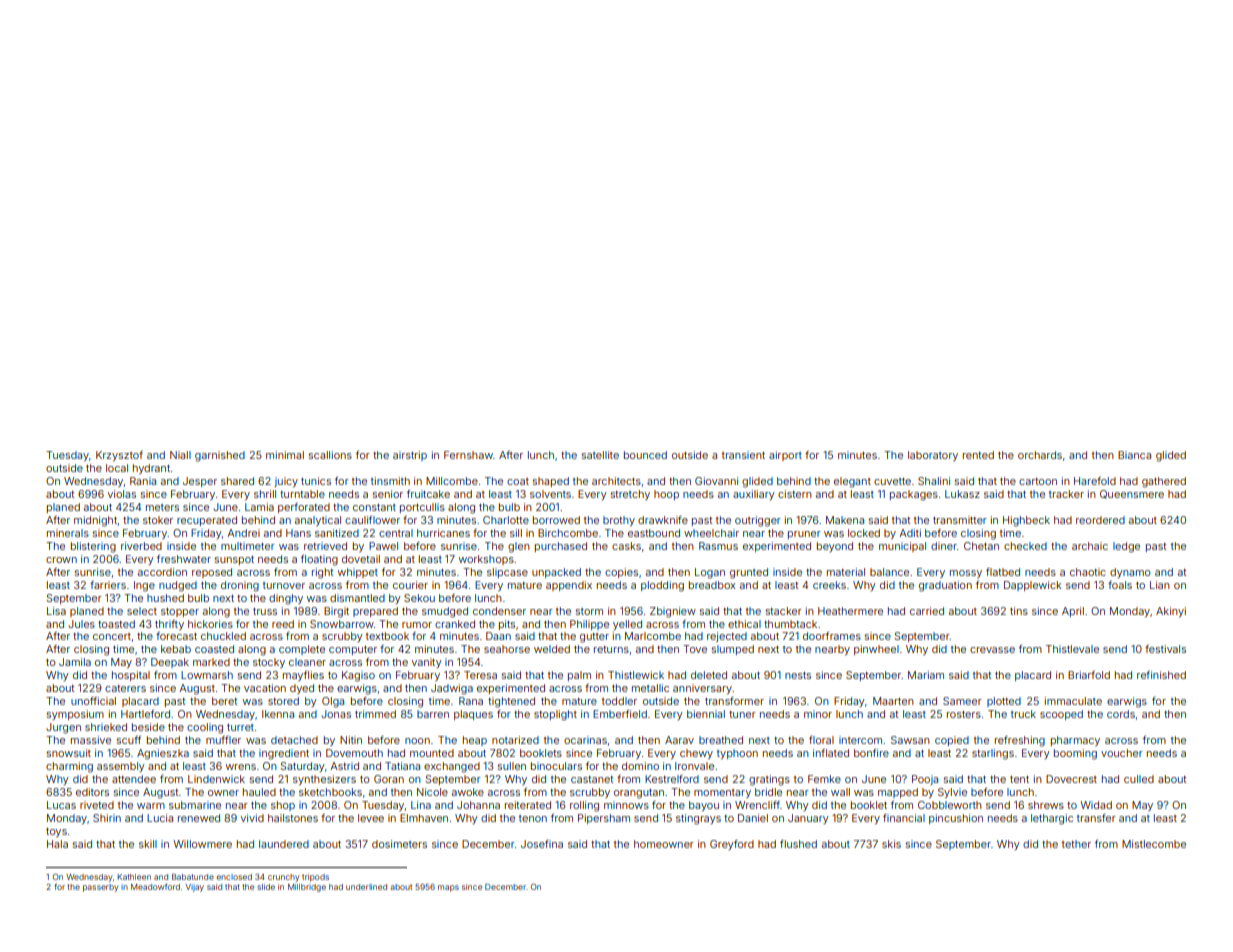 This image has height=952, width=1233. I want to click on festivals, so click(1165, 649).
